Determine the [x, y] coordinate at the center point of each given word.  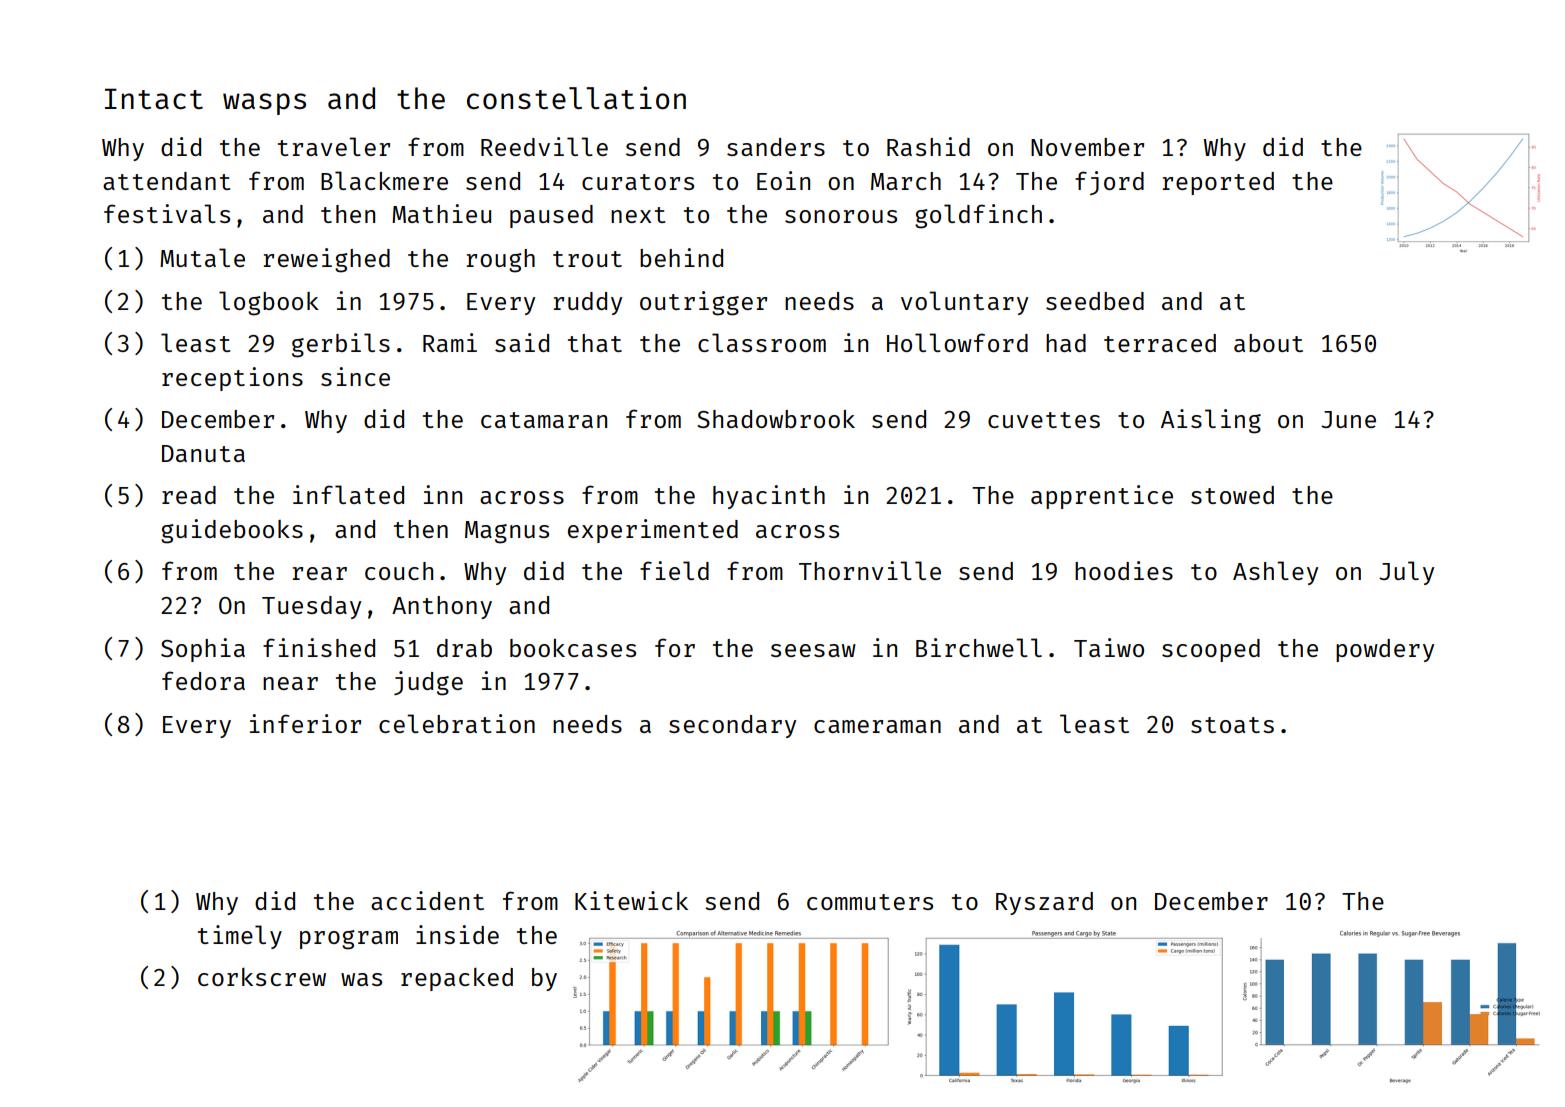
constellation [576, 97]
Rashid [928, 146]
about [1268, 343]
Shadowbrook [776, 419]
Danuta [203, 453]
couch [399, 571]
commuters [870, 902]
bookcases [573, 648]
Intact [154, 98]
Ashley [1275, 573]
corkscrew [262, 977]
